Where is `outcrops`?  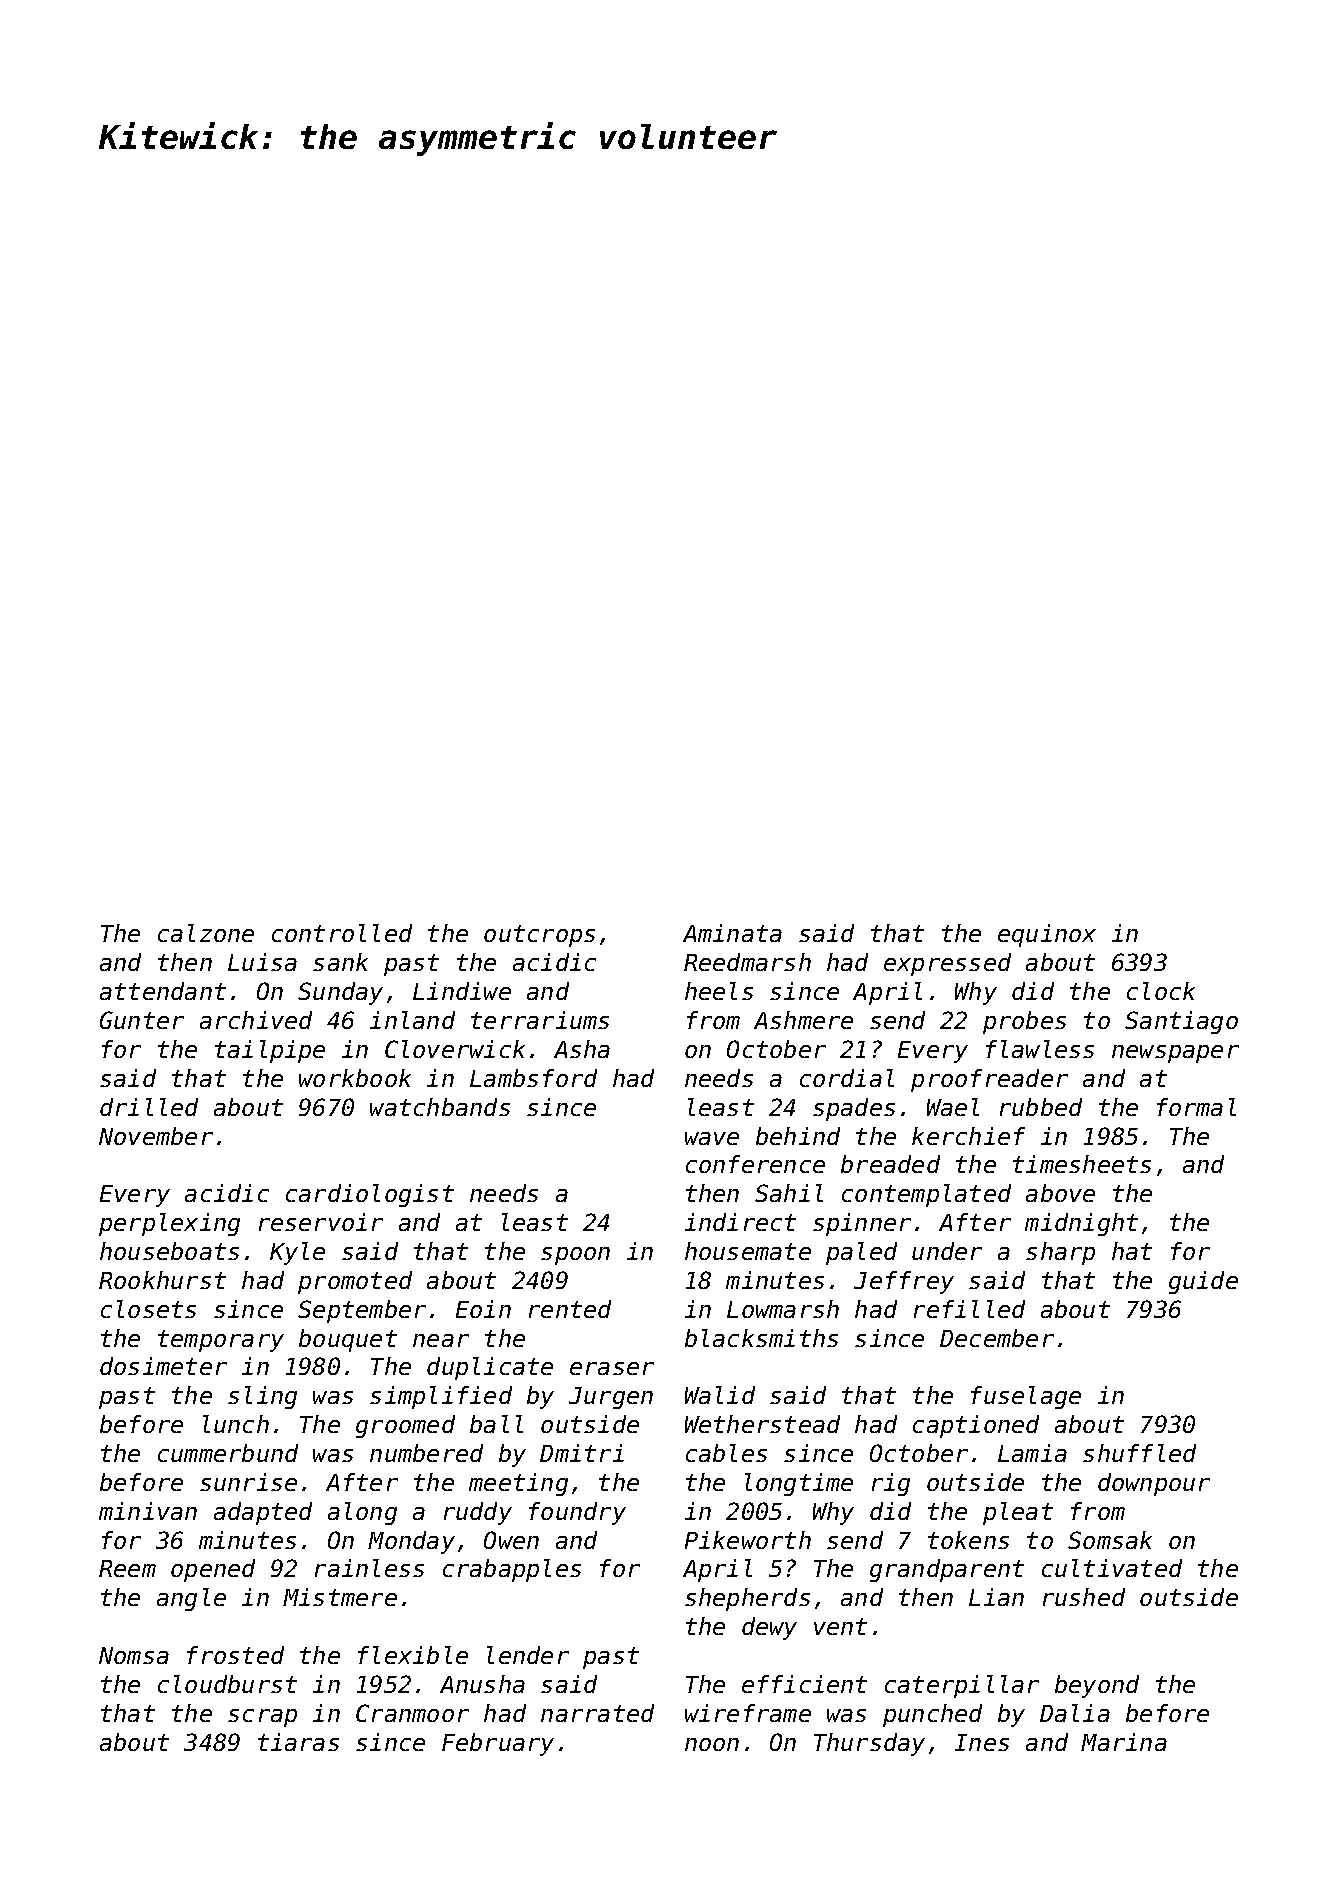 outcrops is located at coordinates (539, 936).
